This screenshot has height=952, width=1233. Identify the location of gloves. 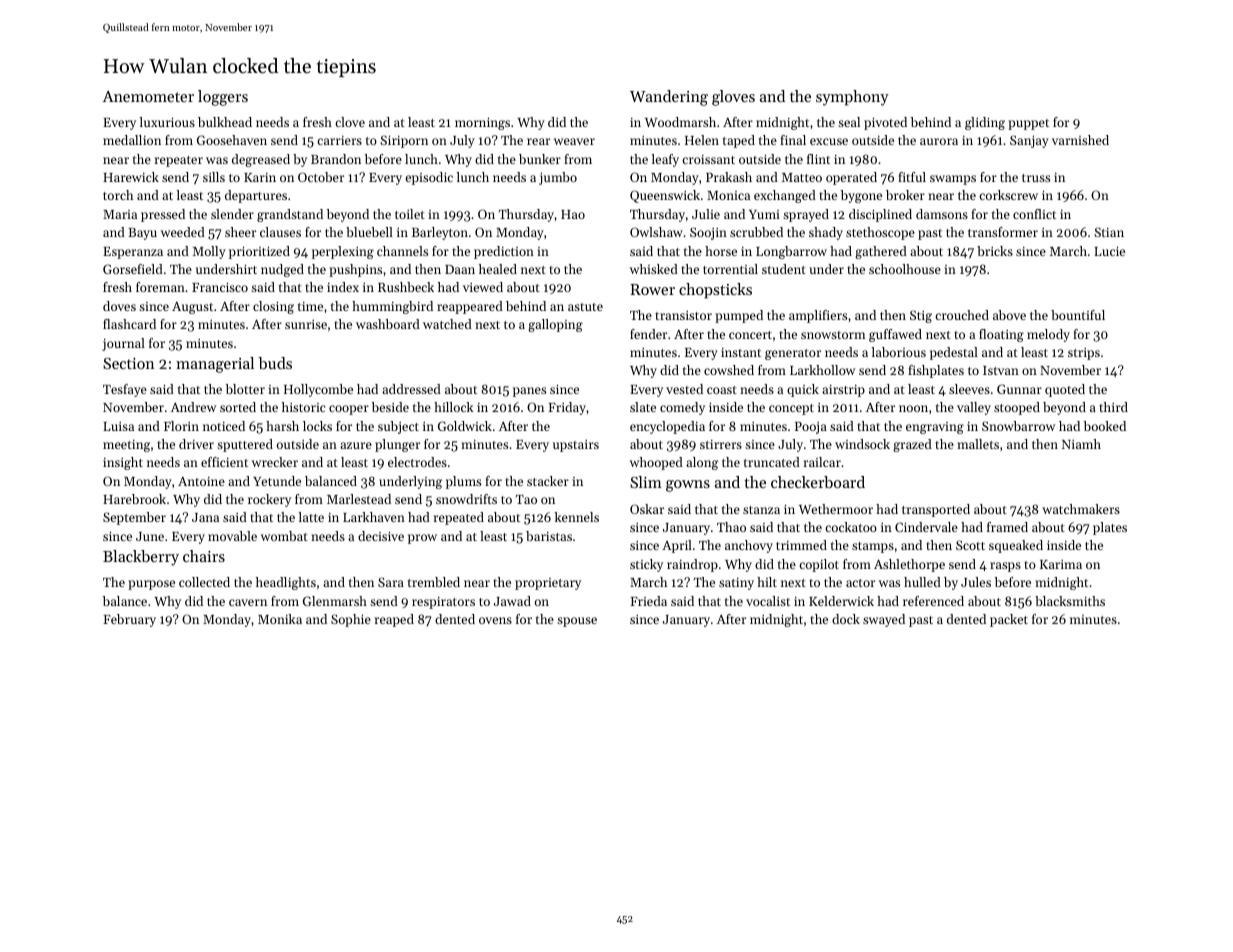
(733, 98).
